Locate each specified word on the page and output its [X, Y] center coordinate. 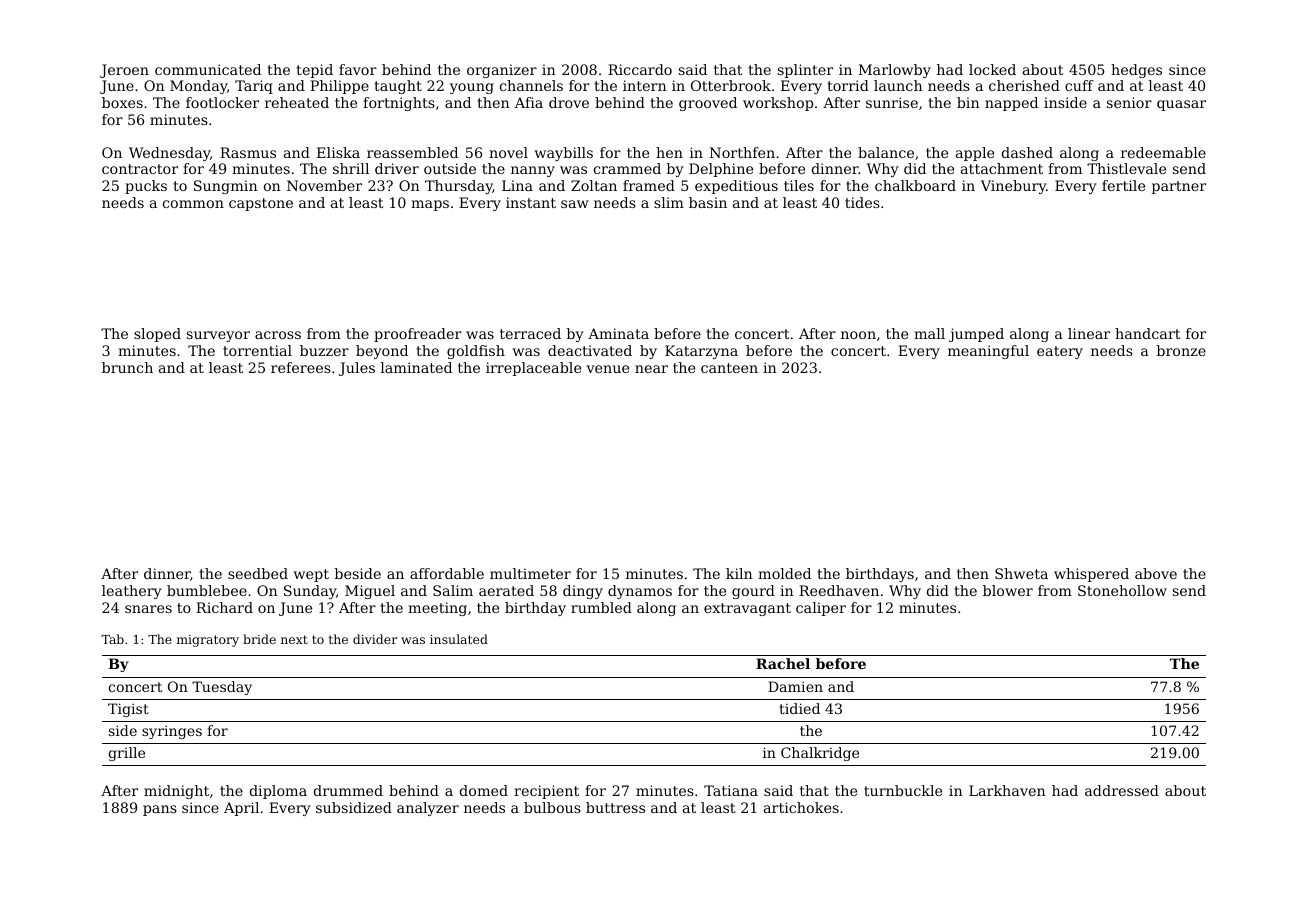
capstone [261, 204]
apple [975, 154]
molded [784, 573]
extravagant [747, 609]
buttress [615, 807]
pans [160, 810]
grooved [708, 104]
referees [301, 367]
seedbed [258, 573]
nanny [533, 171]
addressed [1122, 790]
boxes [122, 102]
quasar [1181, 105]
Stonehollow [1122, 590]
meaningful [988, 352]
